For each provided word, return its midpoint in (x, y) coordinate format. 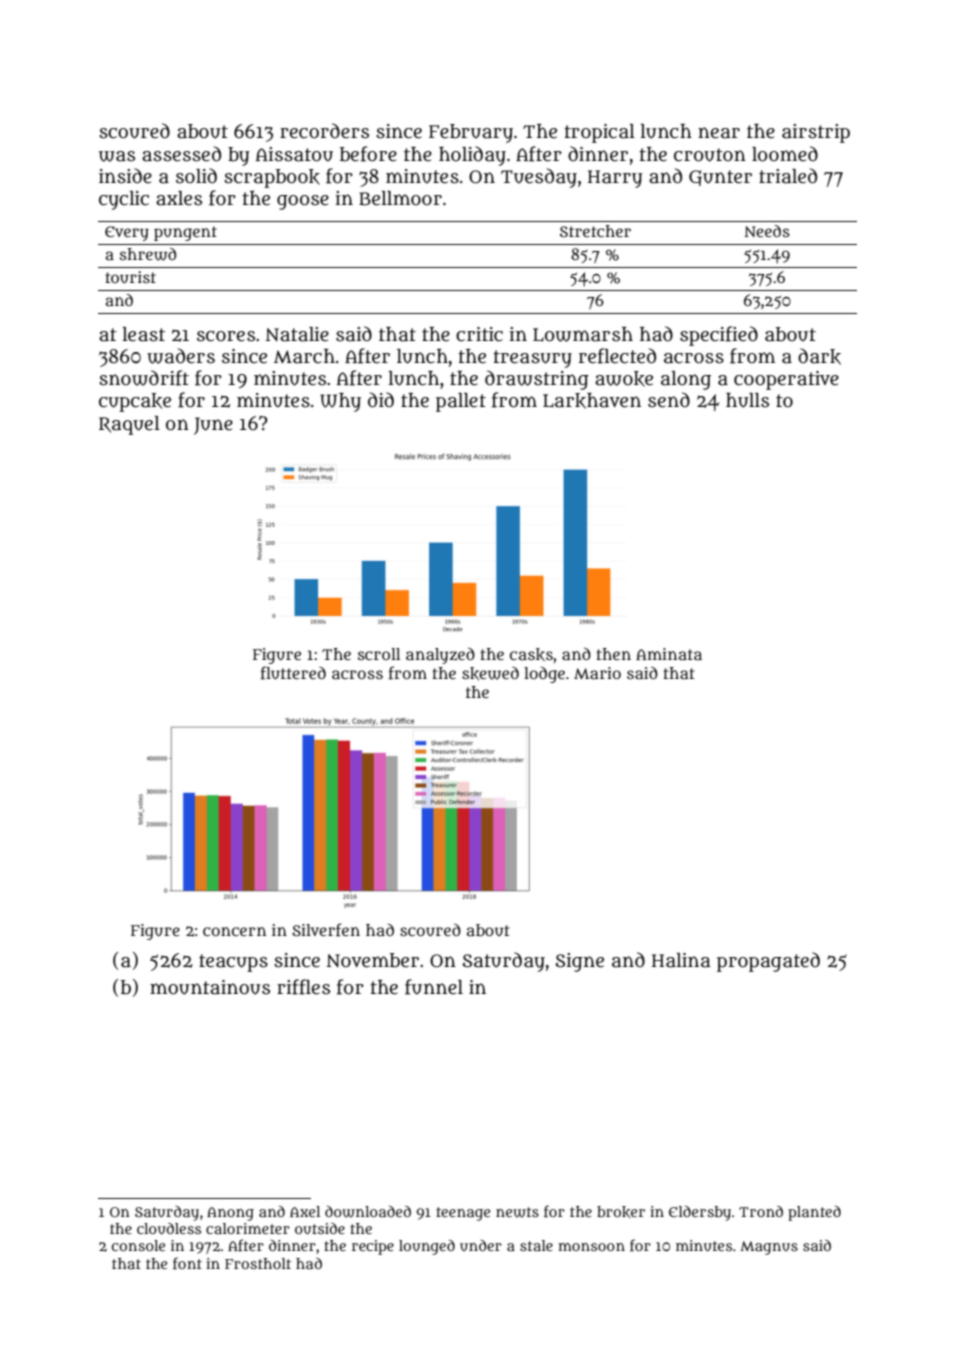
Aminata (669, 654)
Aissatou (294, 154)
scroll (379, 654)
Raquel (129, 425)
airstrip (816, 133)
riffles (303, 987)
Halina (681, 960)
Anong (230, 1214)
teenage (463, 1214)
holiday (472, 156)
